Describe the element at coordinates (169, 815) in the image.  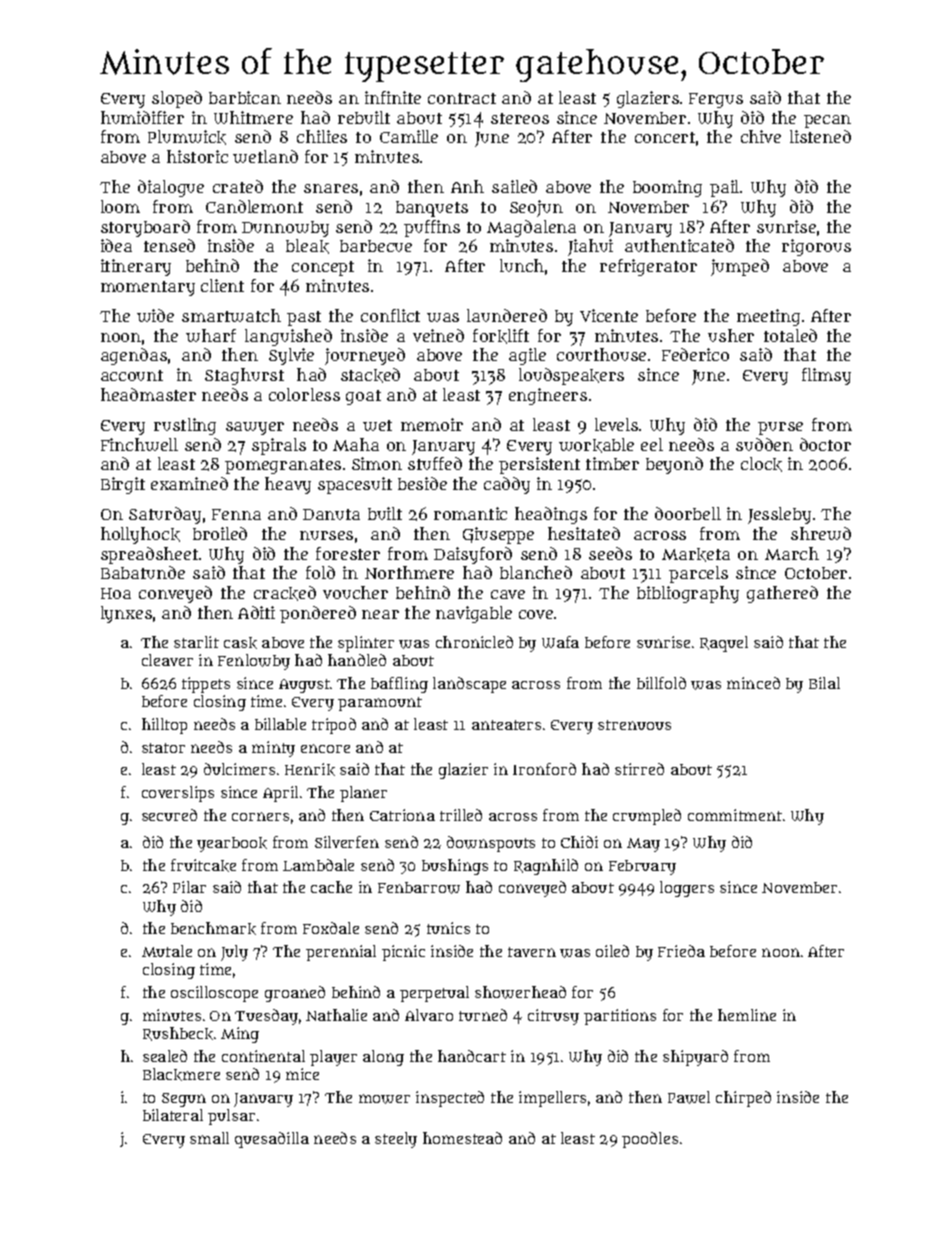
I see `secured` at that location.
